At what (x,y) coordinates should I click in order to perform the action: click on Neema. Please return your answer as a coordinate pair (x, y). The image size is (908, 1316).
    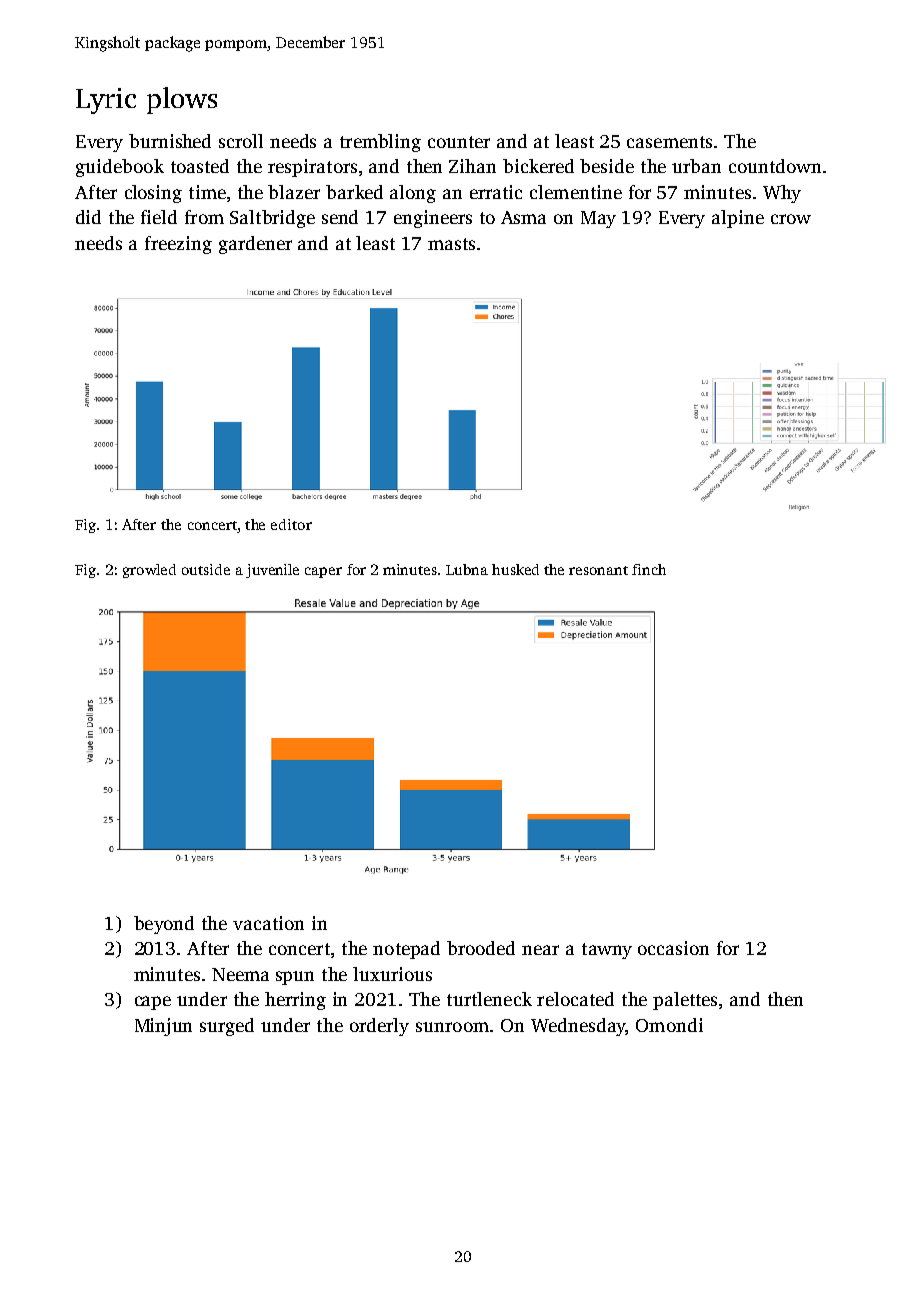
    Looking at the image, I should click on (240, 974).
